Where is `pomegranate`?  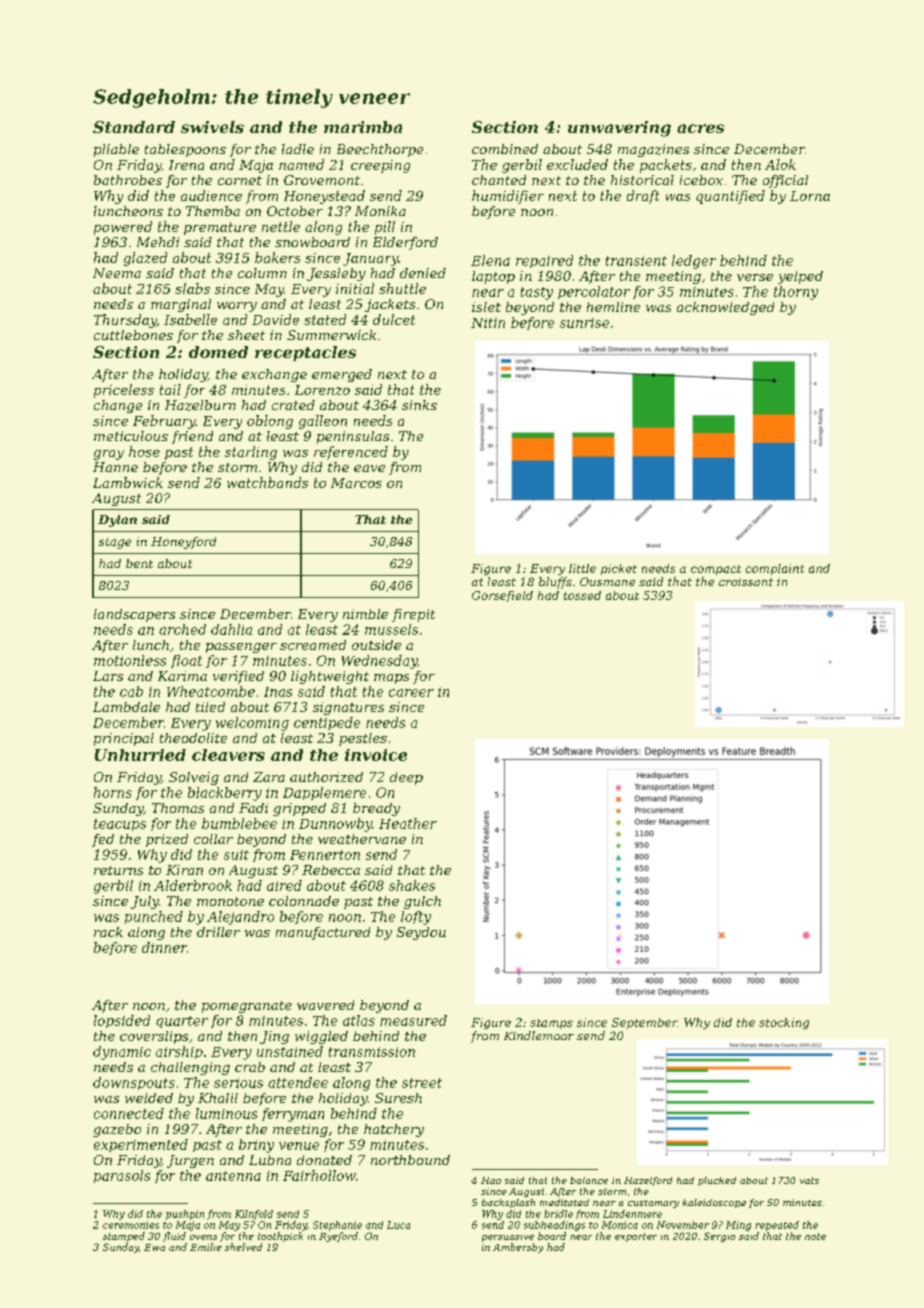
pomegranate is located at coordinates (247, 1007).
